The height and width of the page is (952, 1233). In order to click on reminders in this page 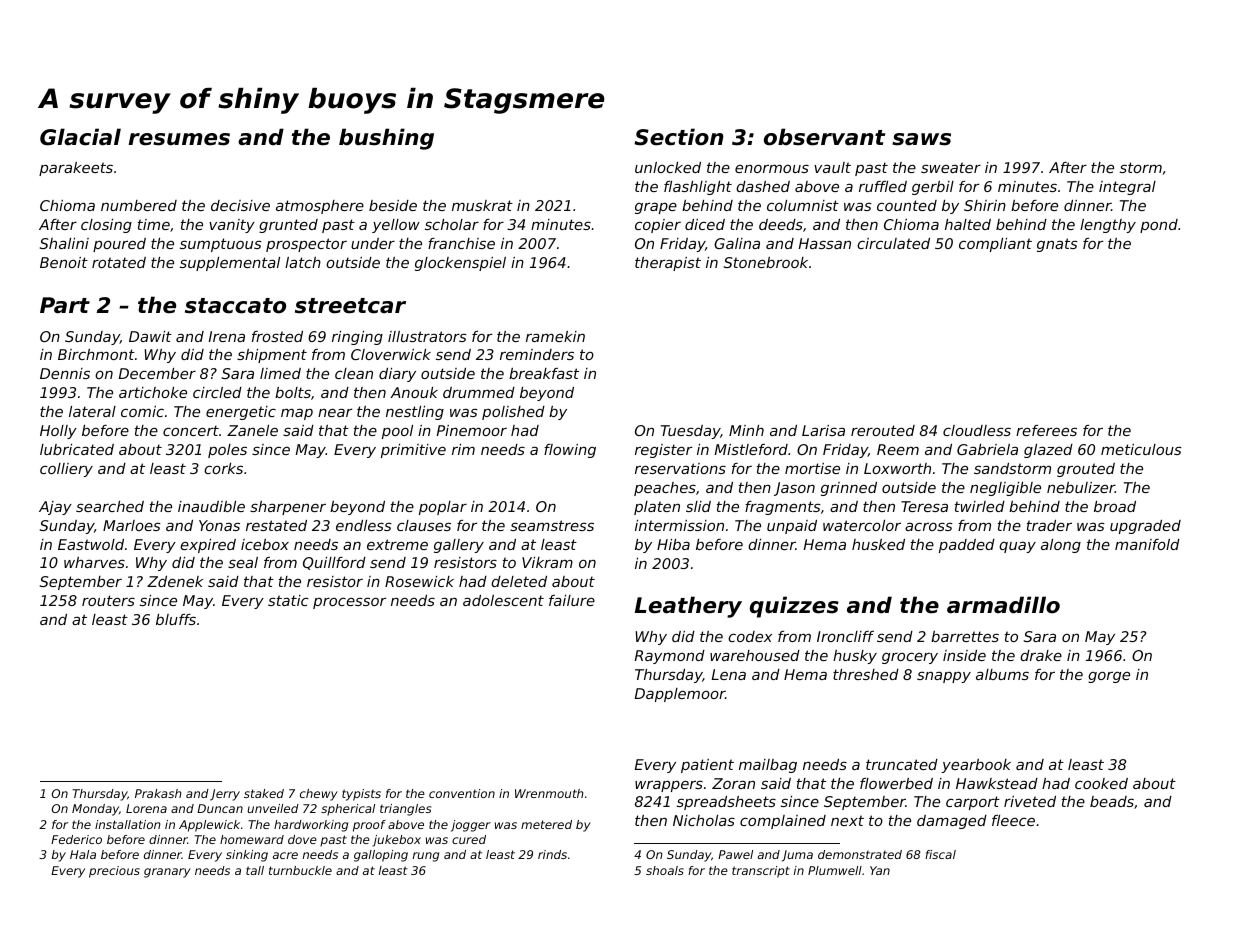, I will do `click(537, 354)`.
